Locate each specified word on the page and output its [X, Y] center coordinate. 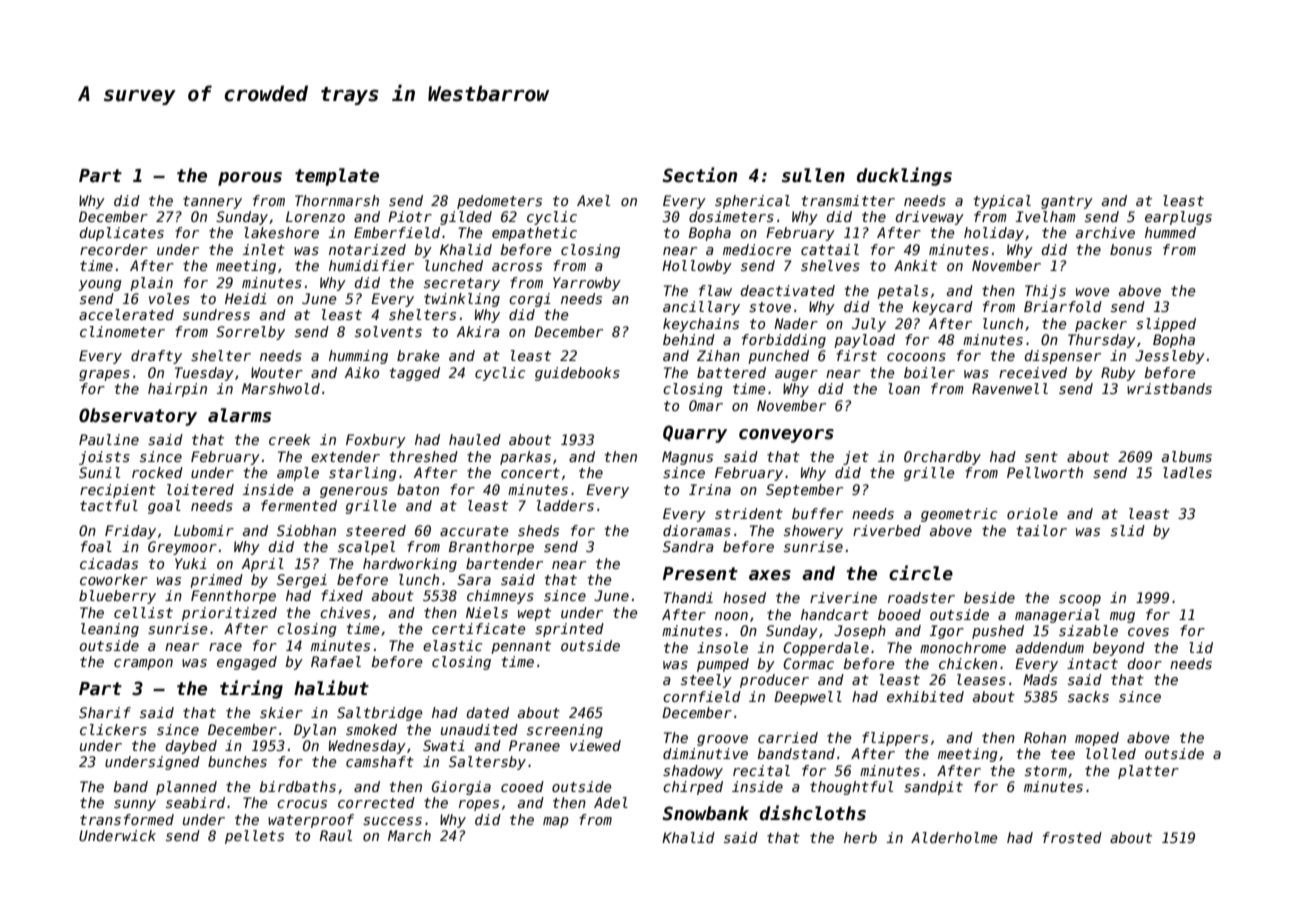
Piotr [410, 216]
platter [1148, 772]
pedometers [499, 202]
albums [1187, 456]
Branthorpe [491, 548]
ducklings [904, 176]
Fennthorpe [233, 597]
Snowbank [706, 813]
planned [186, 788]
